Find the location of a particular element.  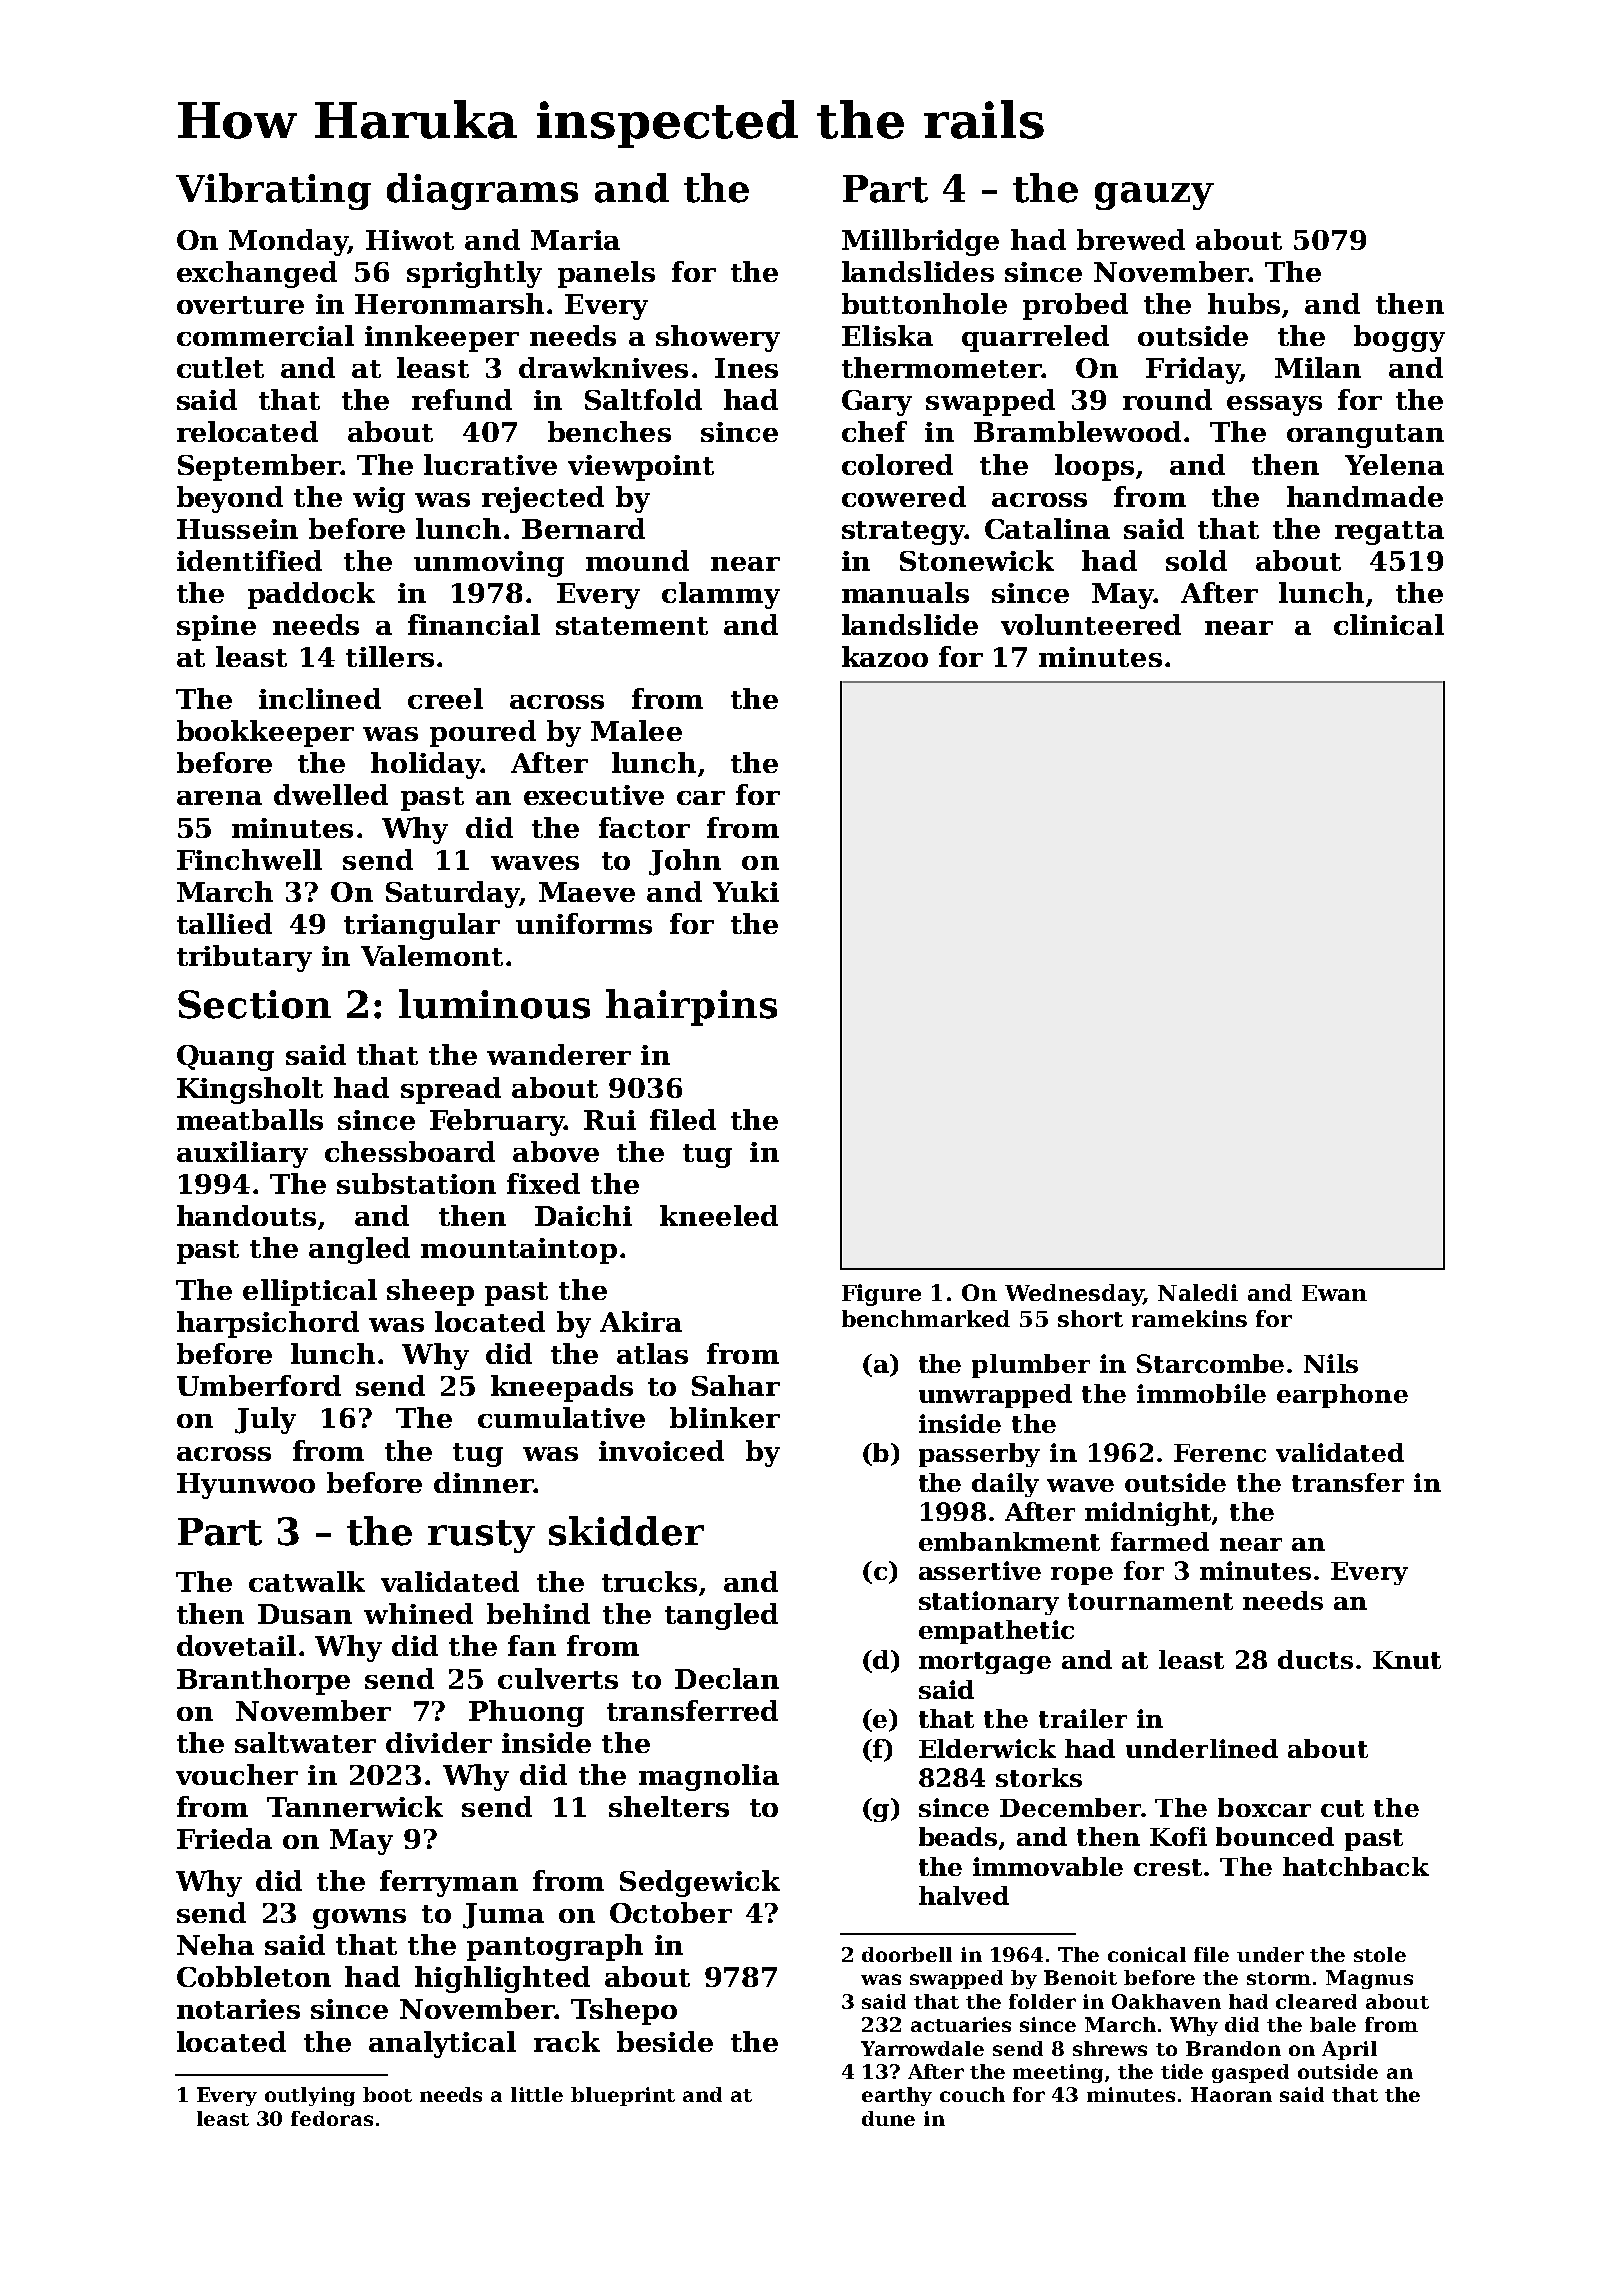

lucrative is located at coordinates (490, 464).
